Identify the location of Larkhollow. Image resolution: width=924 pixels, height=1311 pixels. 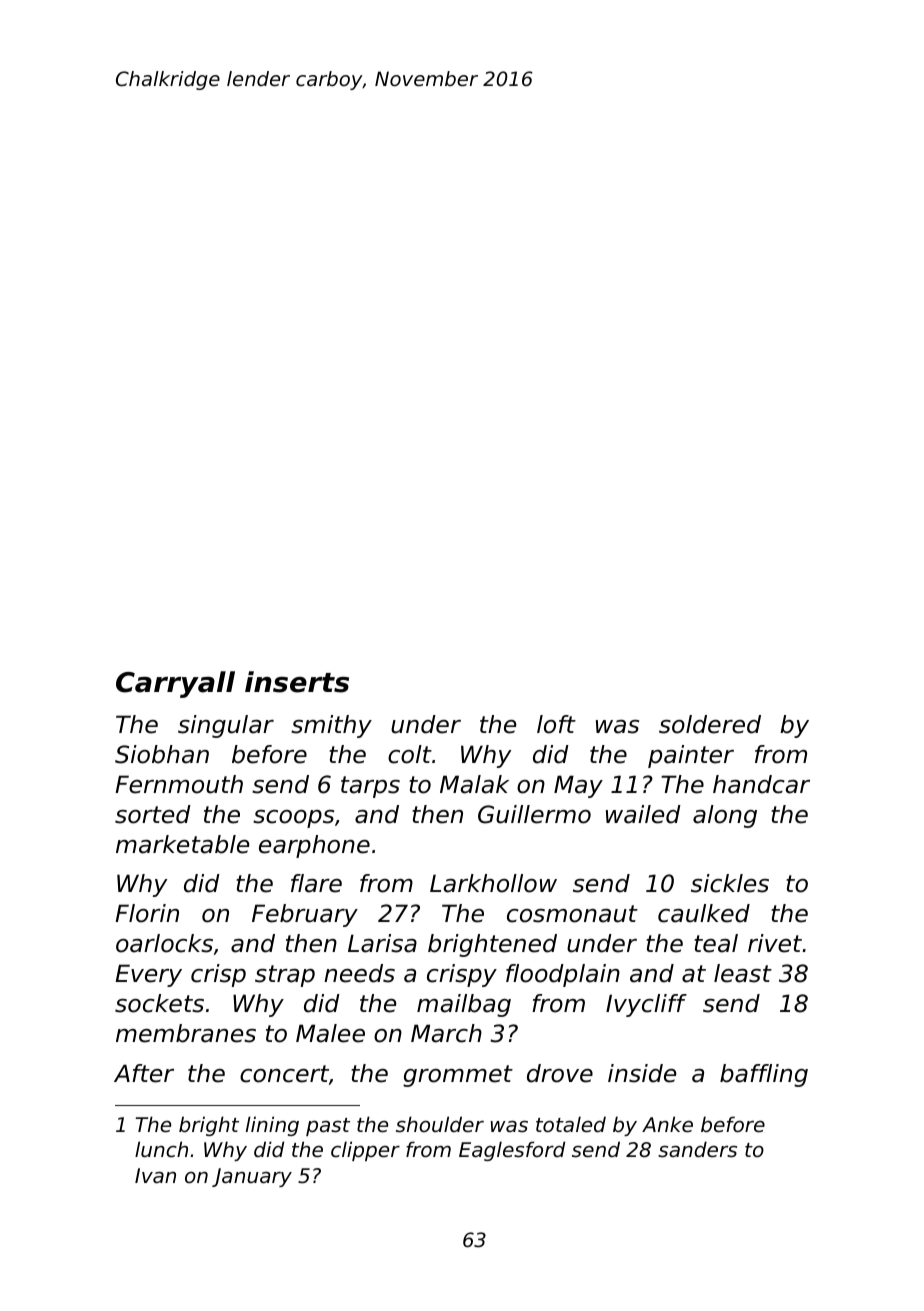
(493, 883).
